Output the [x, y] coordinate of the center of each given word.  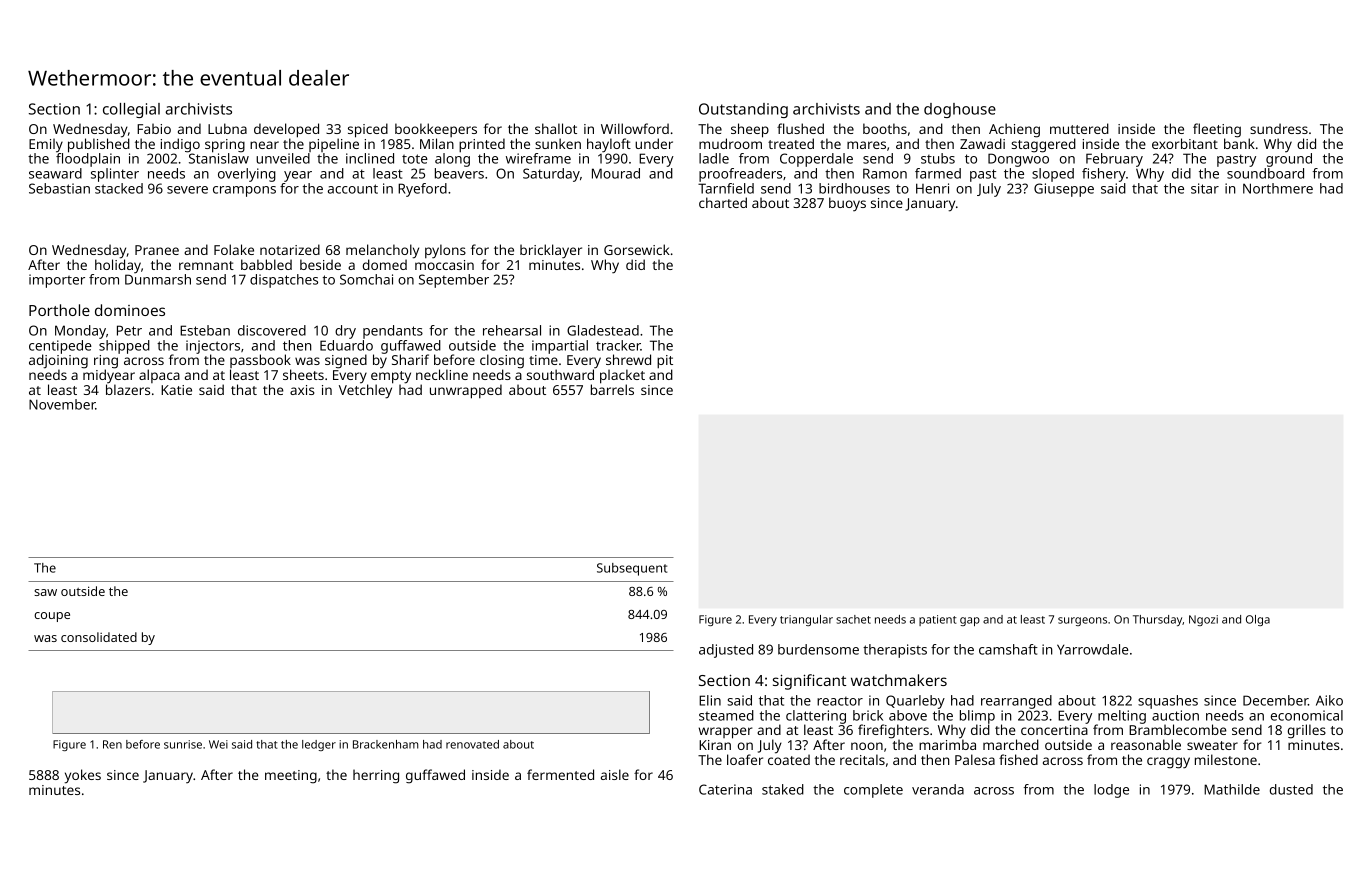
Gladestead [603, 330]
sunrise [183, 744]
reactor [840, 701]
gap [970, 621]
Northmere [1278, 188]
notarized [290, 249]
